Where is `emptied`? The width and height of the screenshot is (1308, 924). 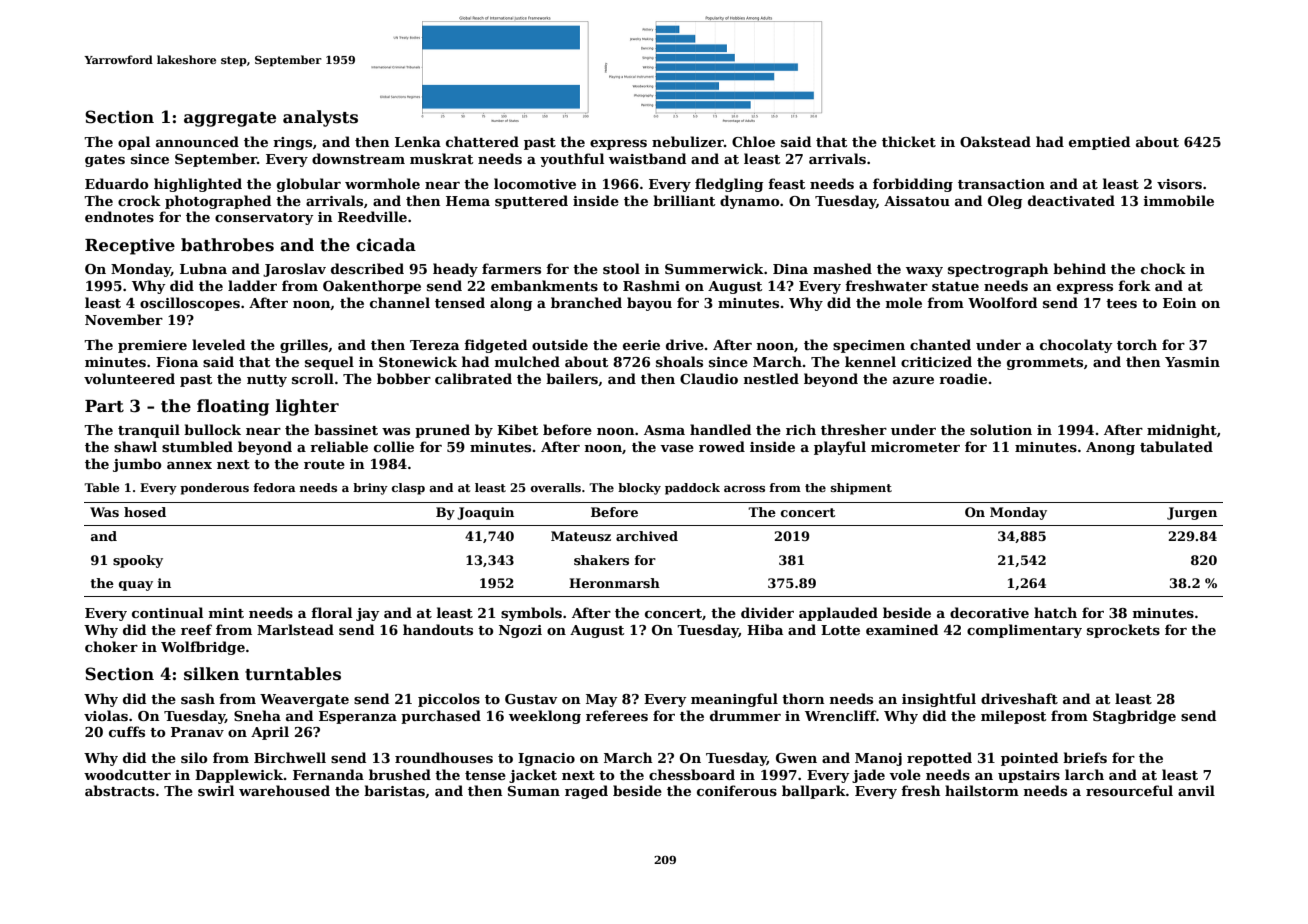 emptied is located at coordinates (1099, 143).
